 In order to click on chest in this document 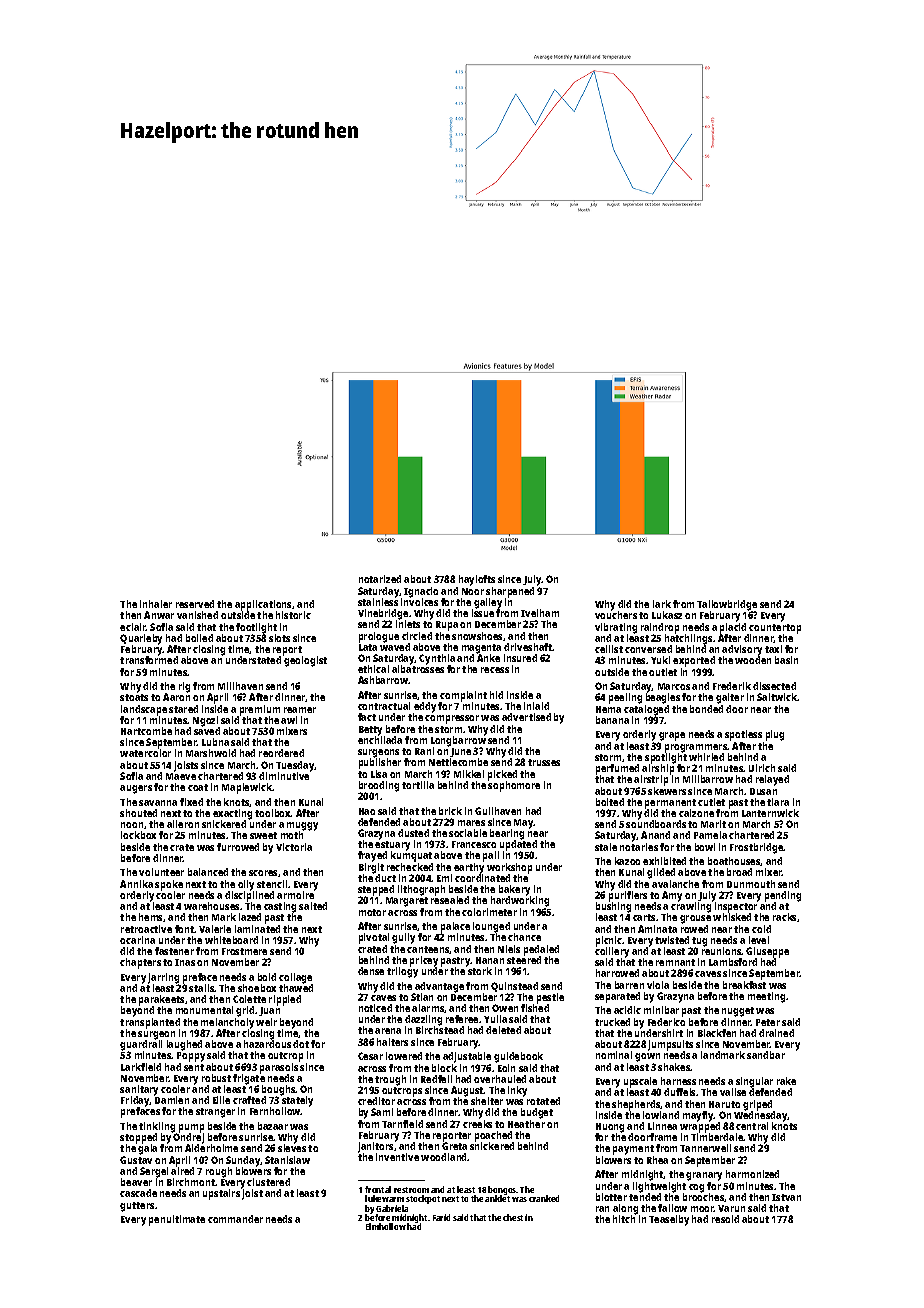, I will do `click(513, 1217)`.
